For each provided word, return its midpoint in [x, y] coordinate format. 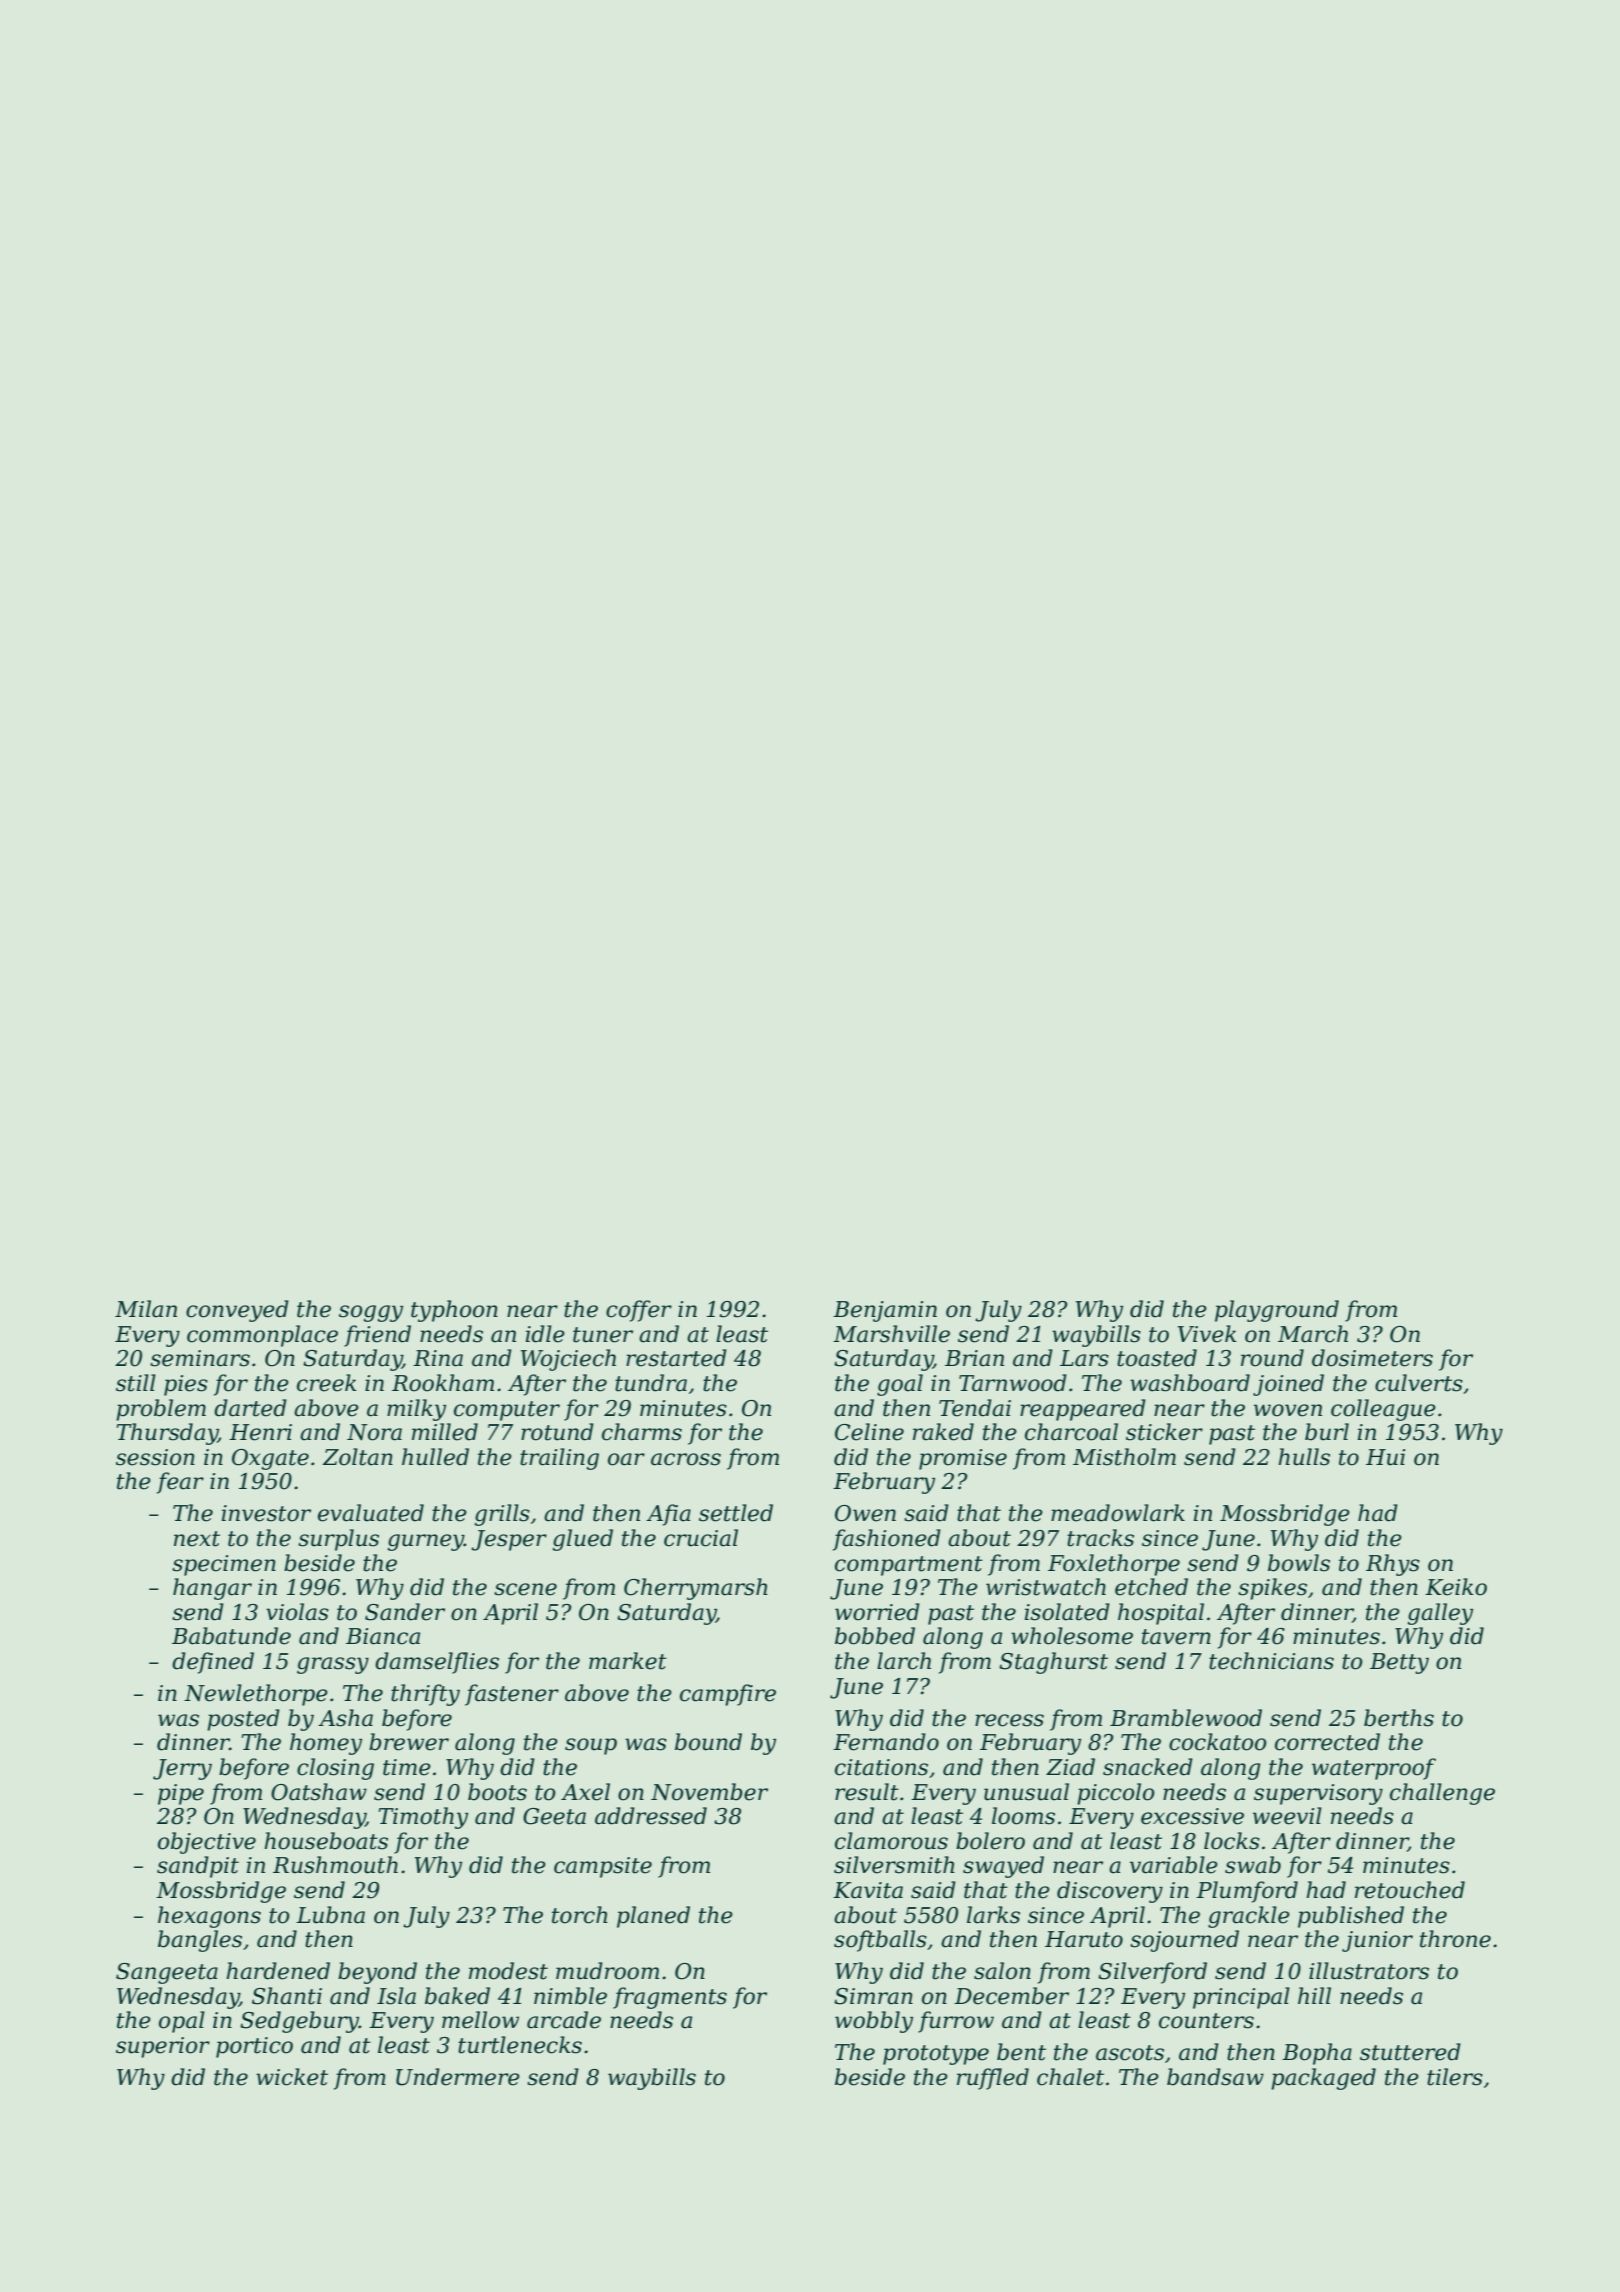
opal [182, 2022]
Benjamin [885, 1311]
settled [736, 1513]
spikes [1272, 1589]
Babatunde [231, 1636]
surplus [338, 1540]
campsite [603, 1867]
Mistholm [1124, 1457]
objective [207, 1843]
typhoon [454, 1311]
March [1313, 1334]
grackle [1249, 1917]
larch [904, 1661]
